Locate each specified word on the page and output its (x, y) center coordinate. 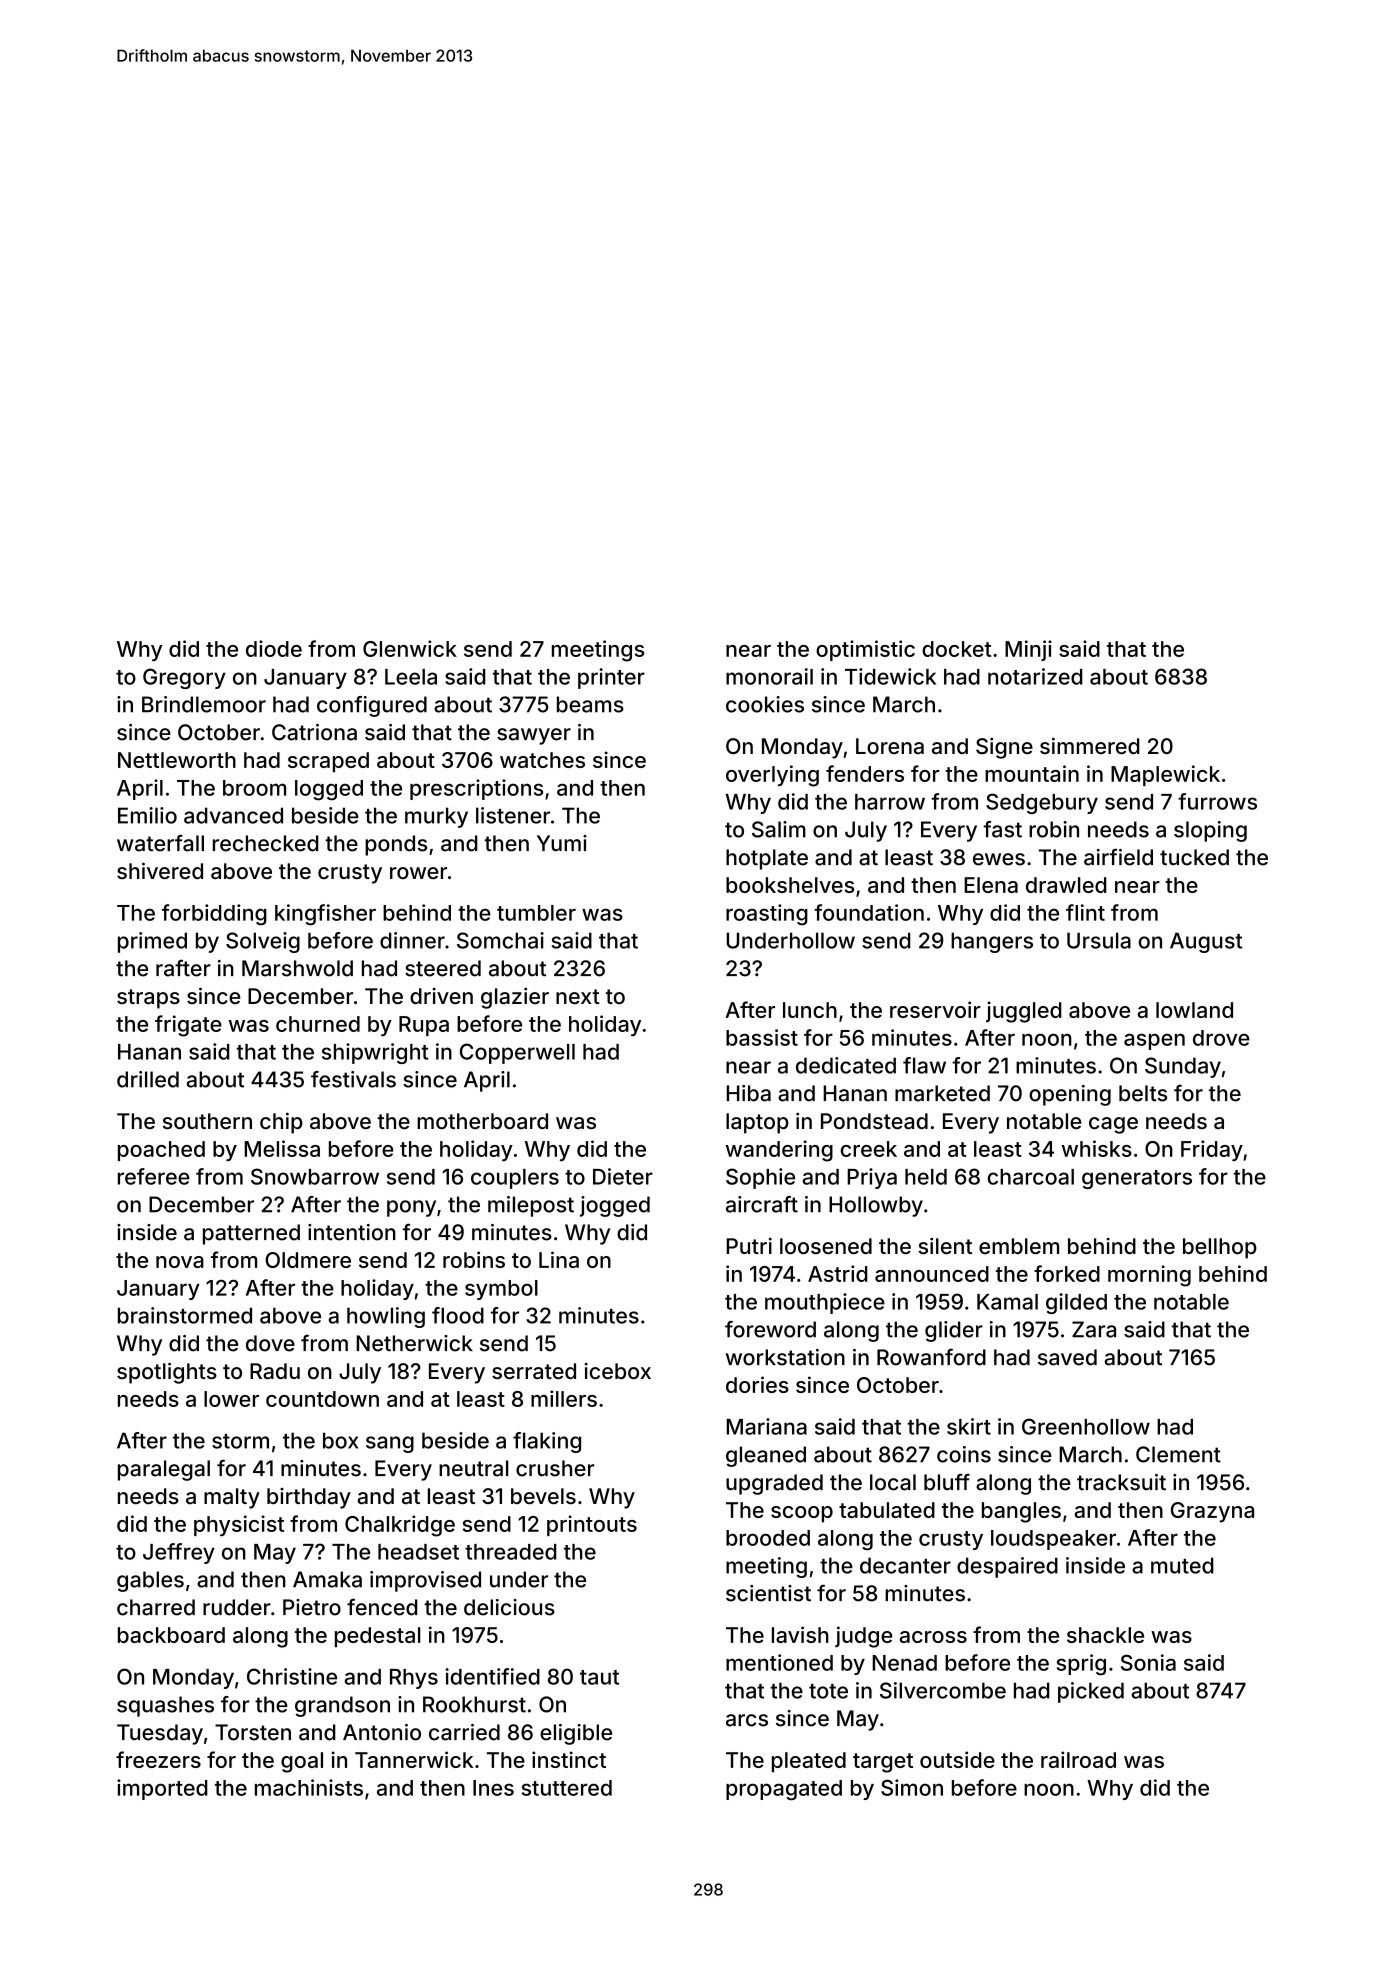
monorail (769, 676)
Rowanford (931, 1357)
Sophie (760, 1178)
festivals (353, 1079)
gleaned (766, 1456)
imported (162, 1789)
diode (274, 648)
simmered (1090, 745)
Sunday (1183, 1067)
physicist (239, 1525)
